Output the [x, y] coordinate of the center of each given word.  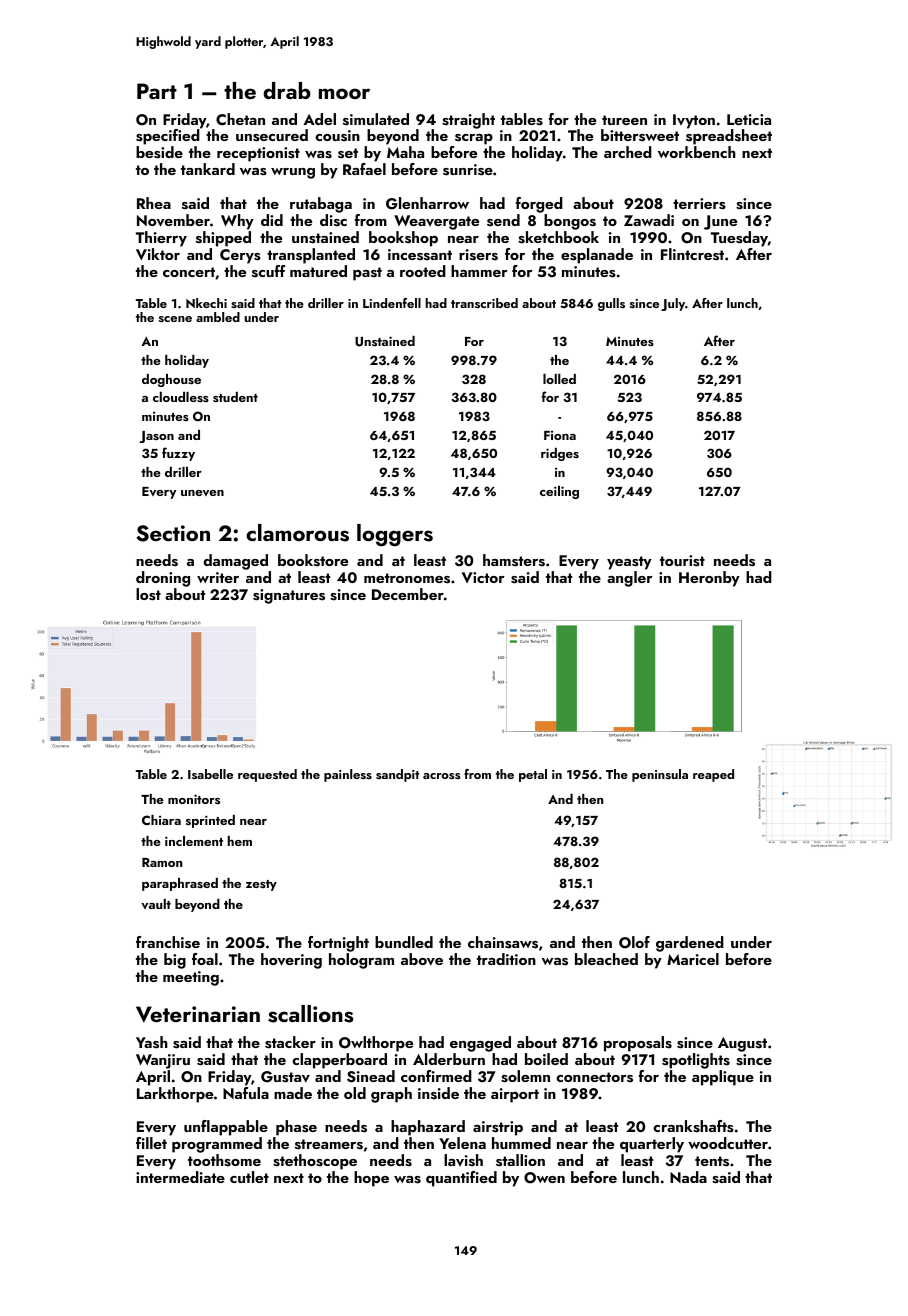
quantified [461, 1179]
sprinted [210, 821]
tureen [624, 120]
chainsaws [503, 942]
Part [157, 91]
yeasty [629, 563]
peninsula [660, 775]
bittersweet [640, 135]
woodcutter [728, 1143]
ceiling [559, 492]
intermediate [180, 1177]
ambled [218, 317]
